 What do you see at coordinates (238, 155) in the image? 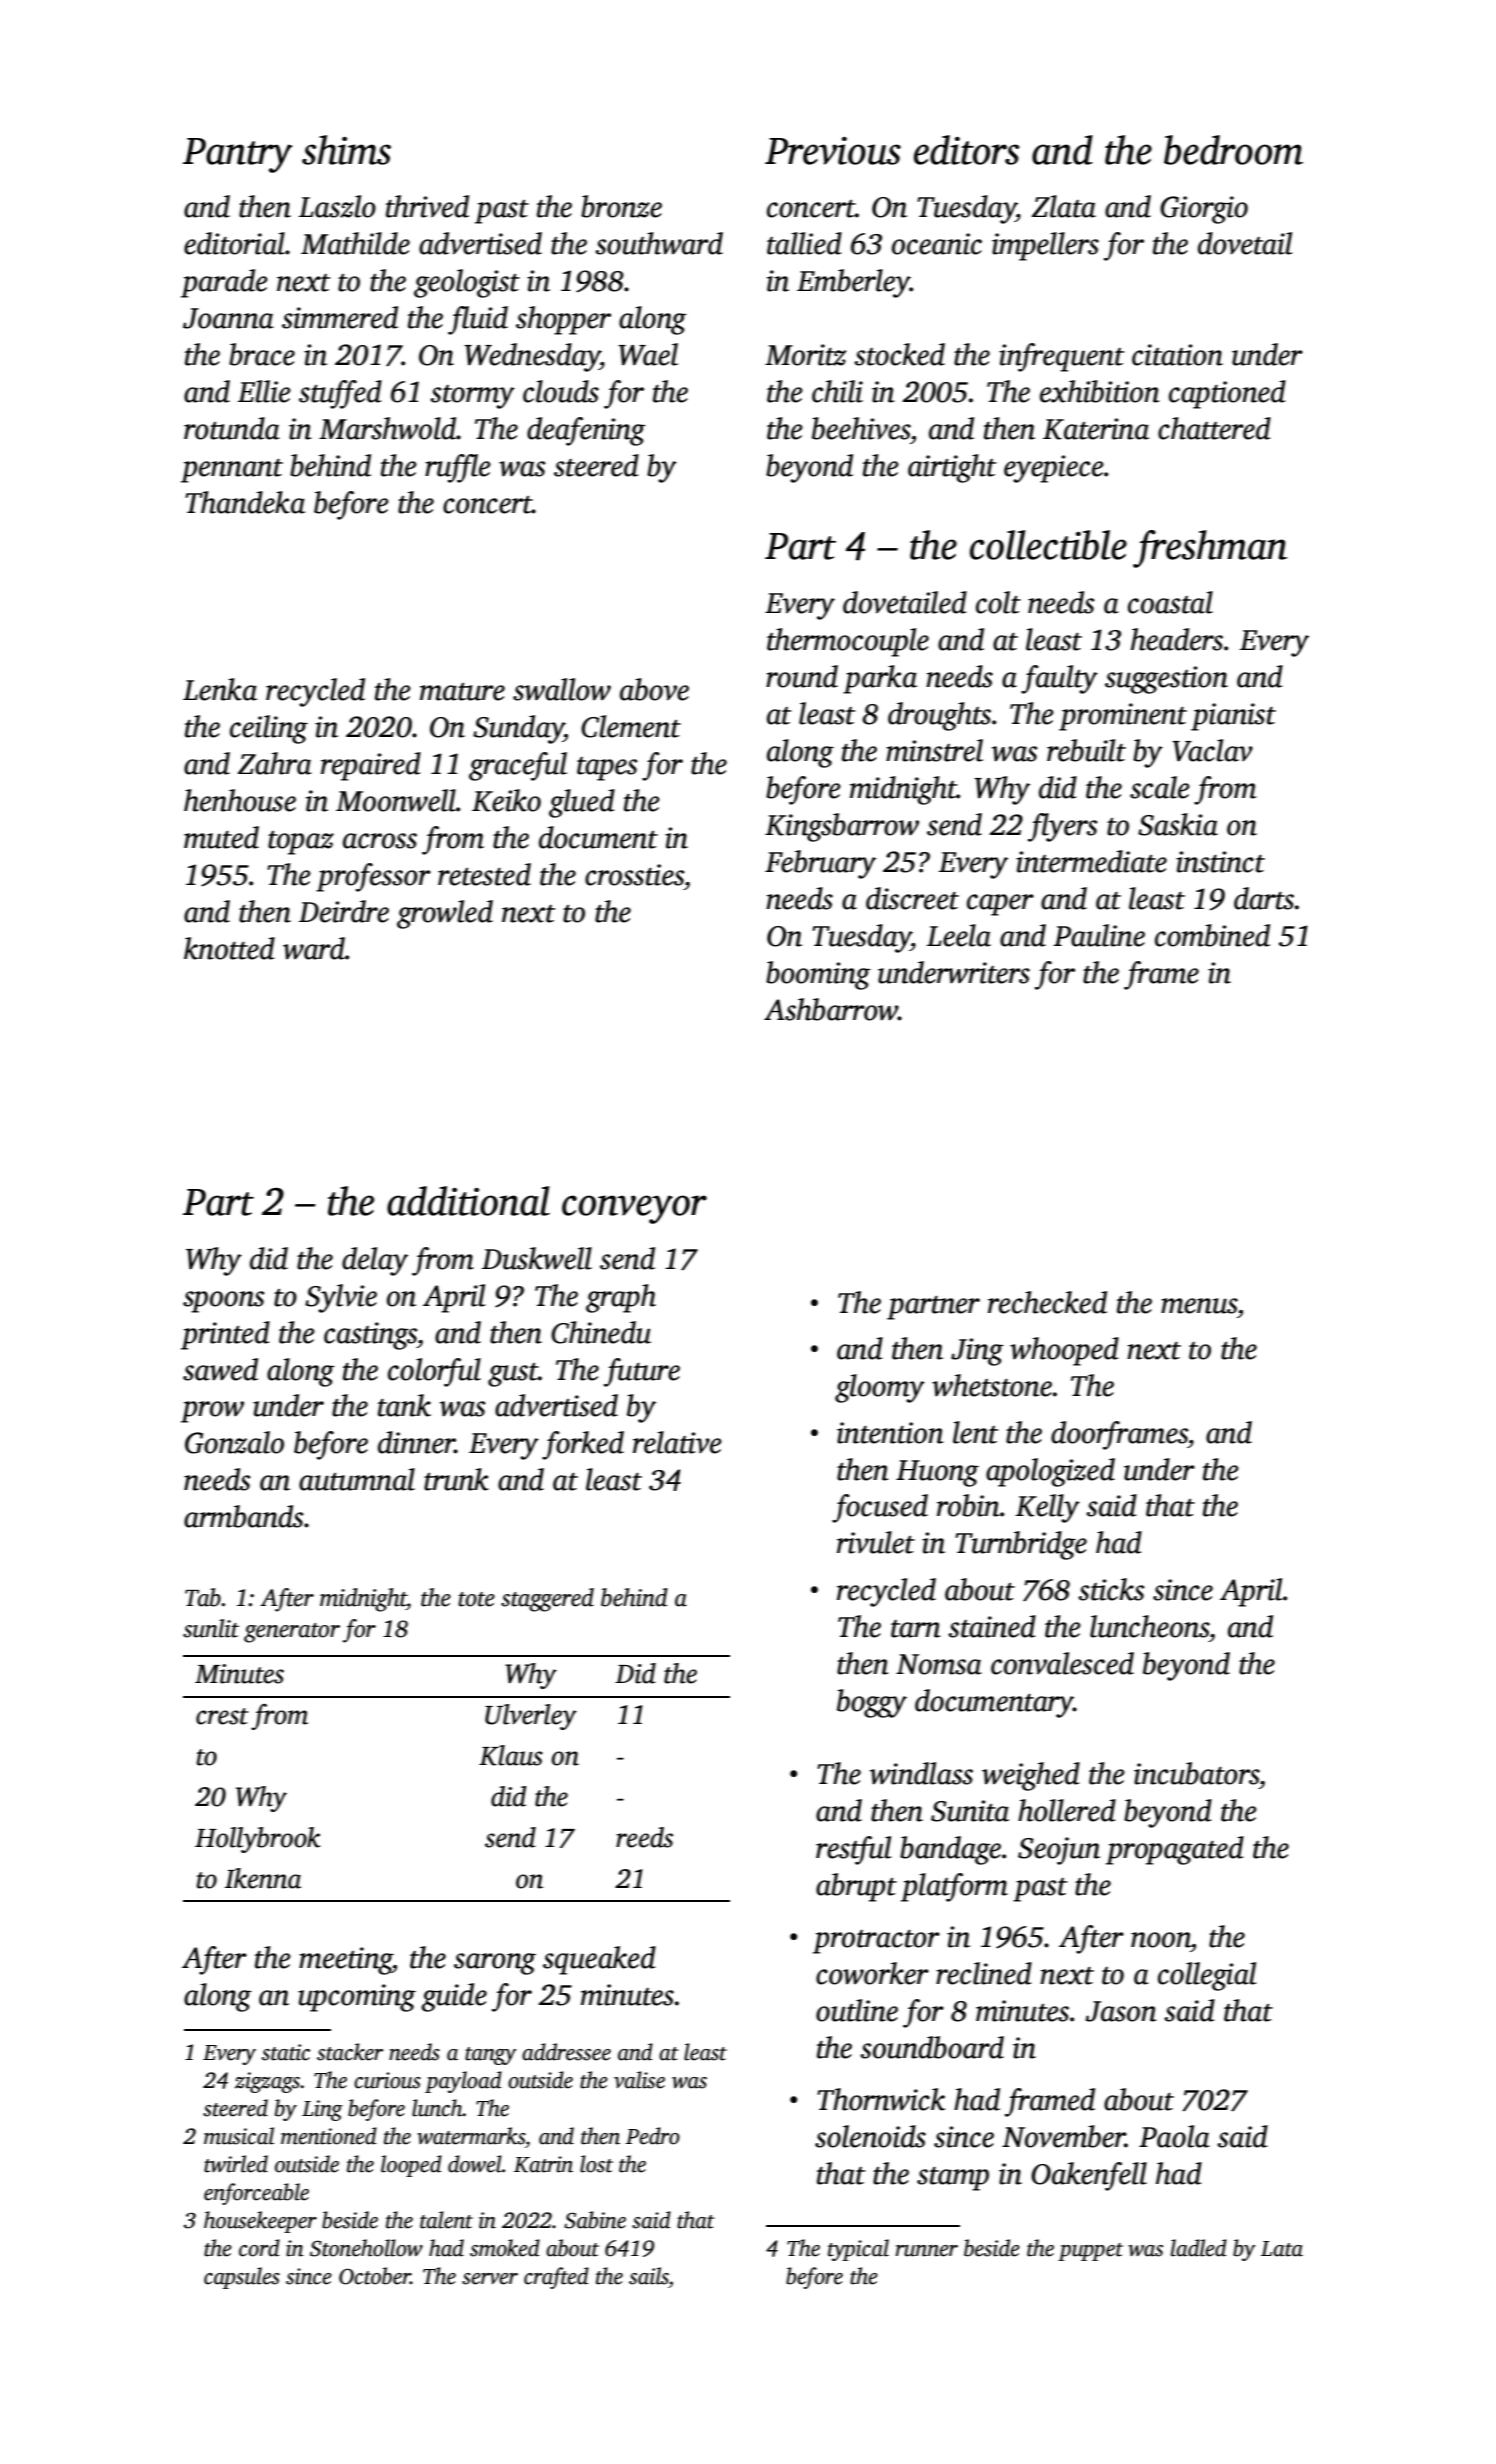
I see `Pantry` at bounding box center [238, 155].
